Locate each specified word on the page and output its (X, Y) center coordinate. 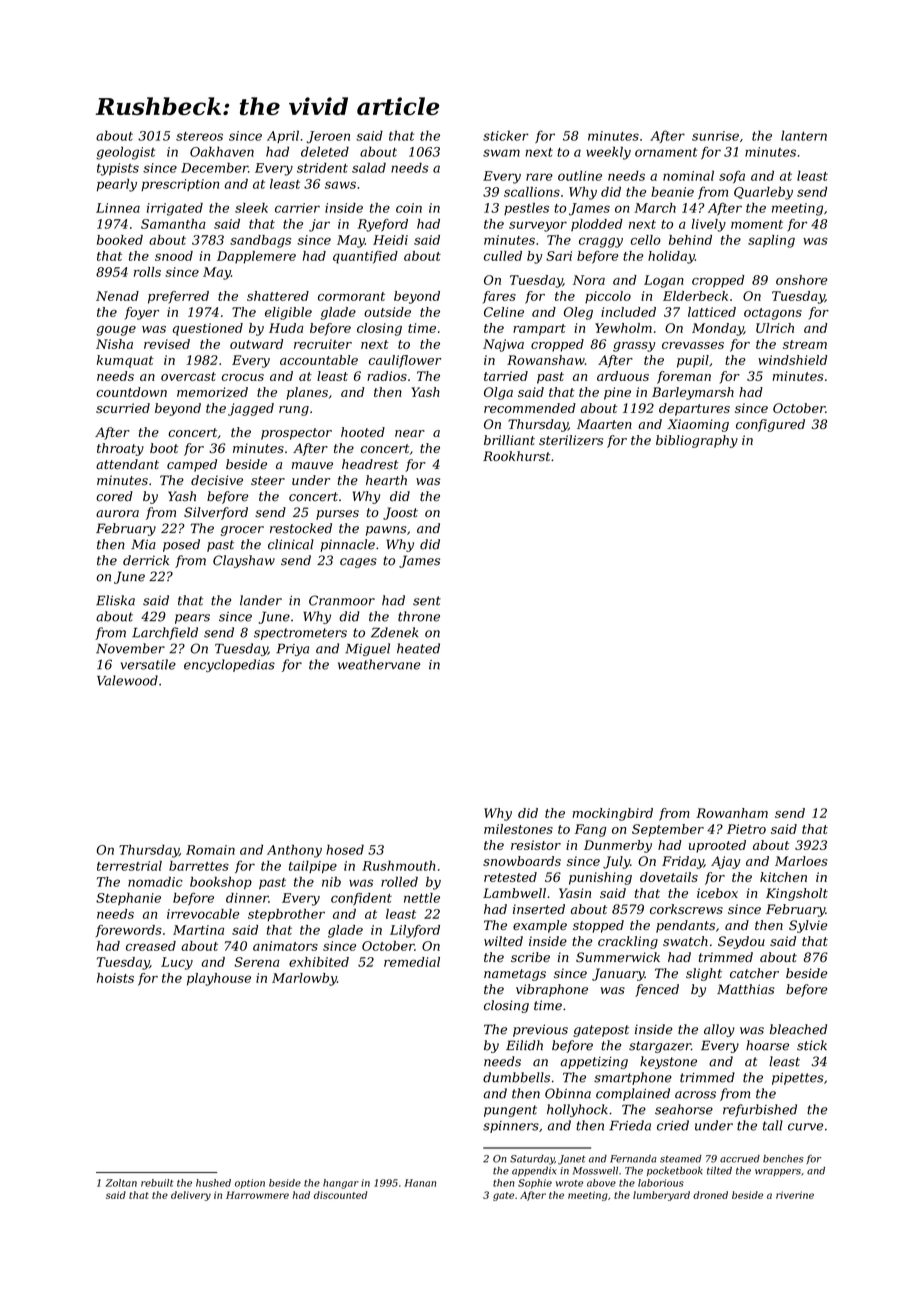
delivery (191, 1196)
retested (510, 877)
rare (539, 177)
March (655, 208)
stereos (199, 136)
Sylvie (808, 926)
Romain (210, 850)
